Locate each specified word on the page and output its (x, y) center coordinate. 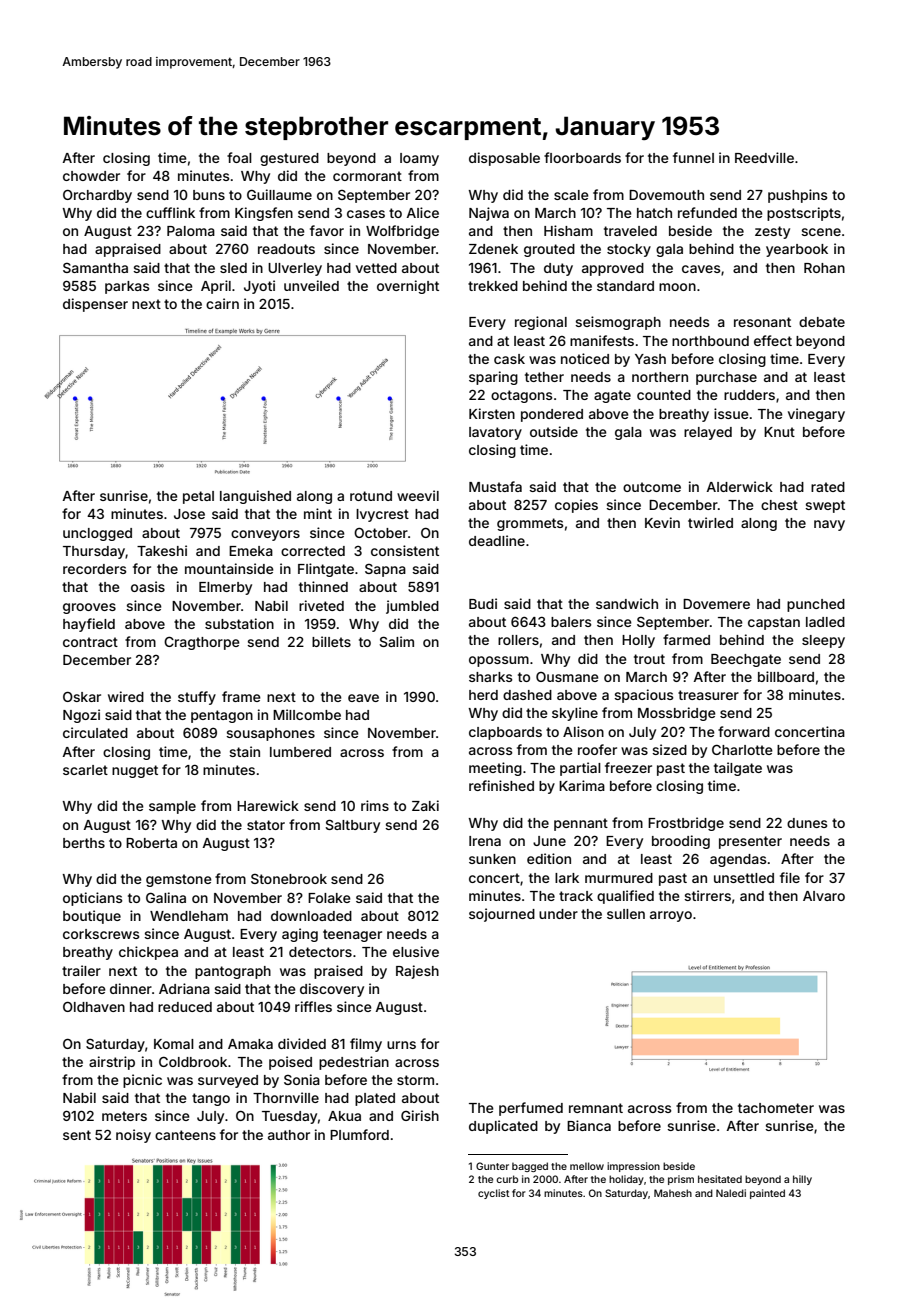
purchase (726, 378)
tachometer (776, 1108)
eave (363, 698)
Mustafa (495, 486)
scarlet (85, 770)
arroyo (671, 916)
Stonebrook (289, 879)
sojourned (502, 915)
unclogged (97, 534)
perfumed (531, 1109)
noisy (133, 1136)
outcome (652, 487)
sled (233, 268)
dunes (807, 823)
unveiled (311, 285)
